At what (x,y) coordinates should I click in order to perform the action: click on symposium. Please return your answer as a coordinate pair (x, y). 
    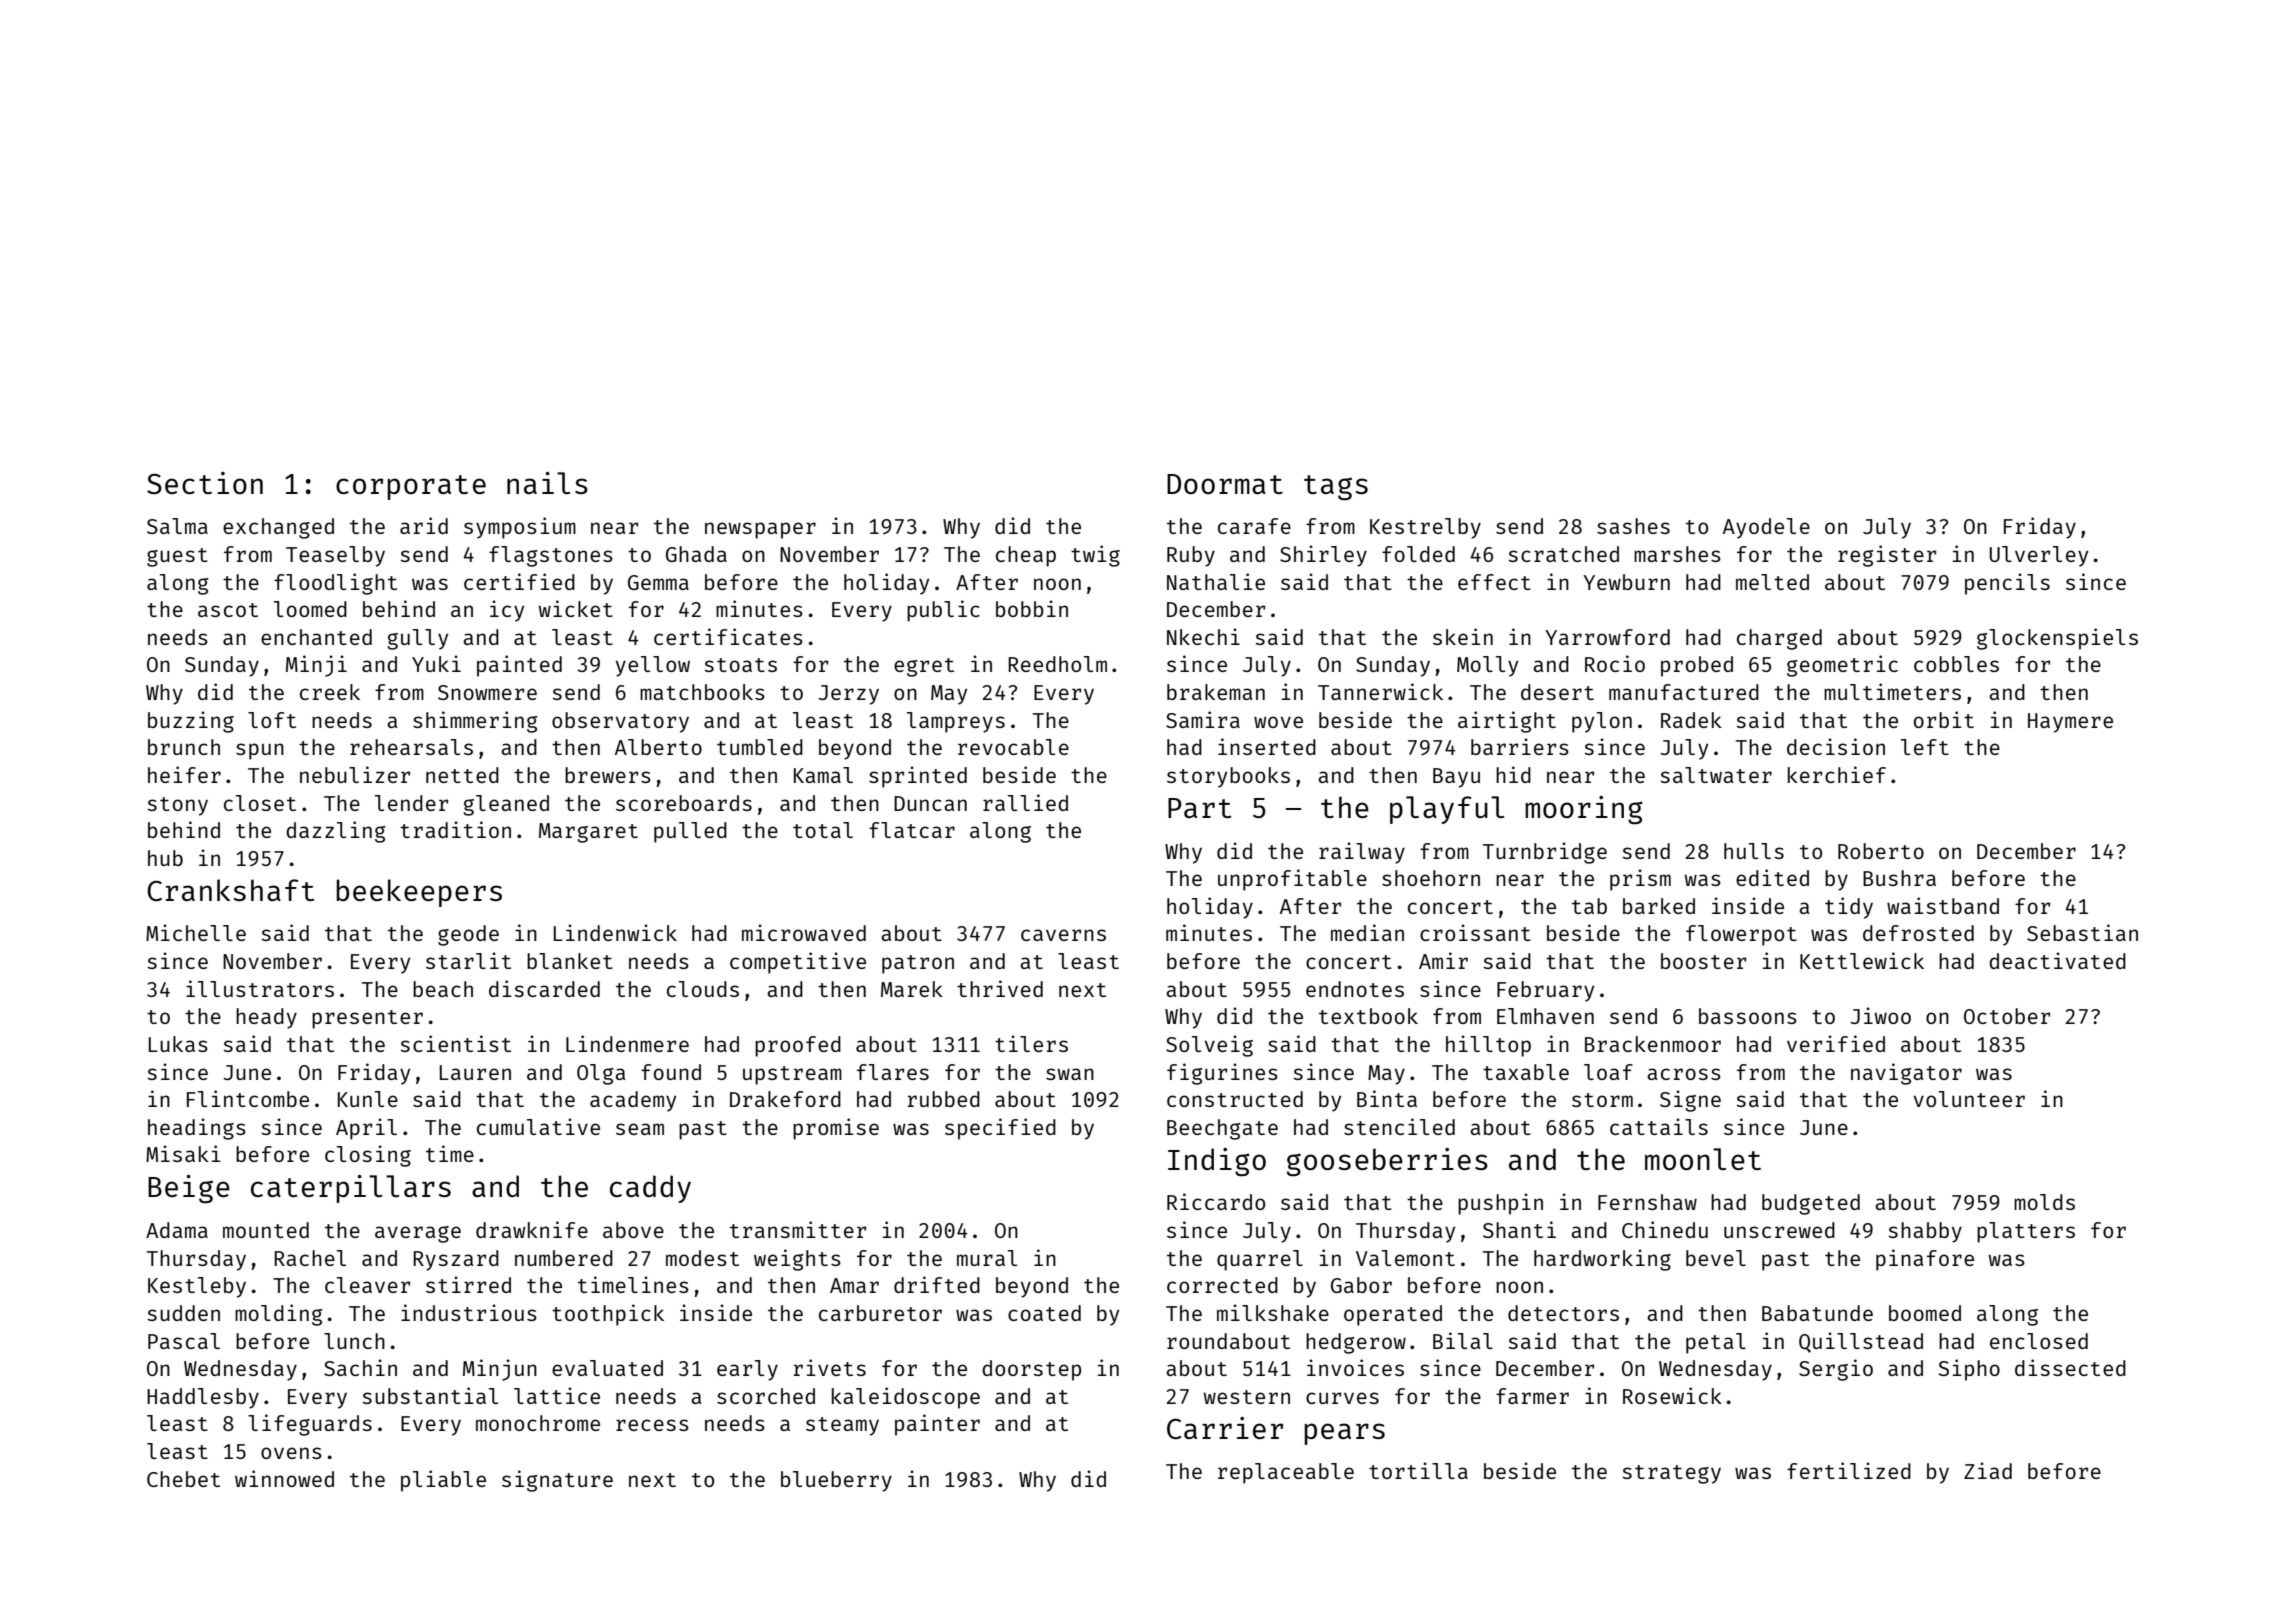
    Looking at the image, I should click on (520, 528).
